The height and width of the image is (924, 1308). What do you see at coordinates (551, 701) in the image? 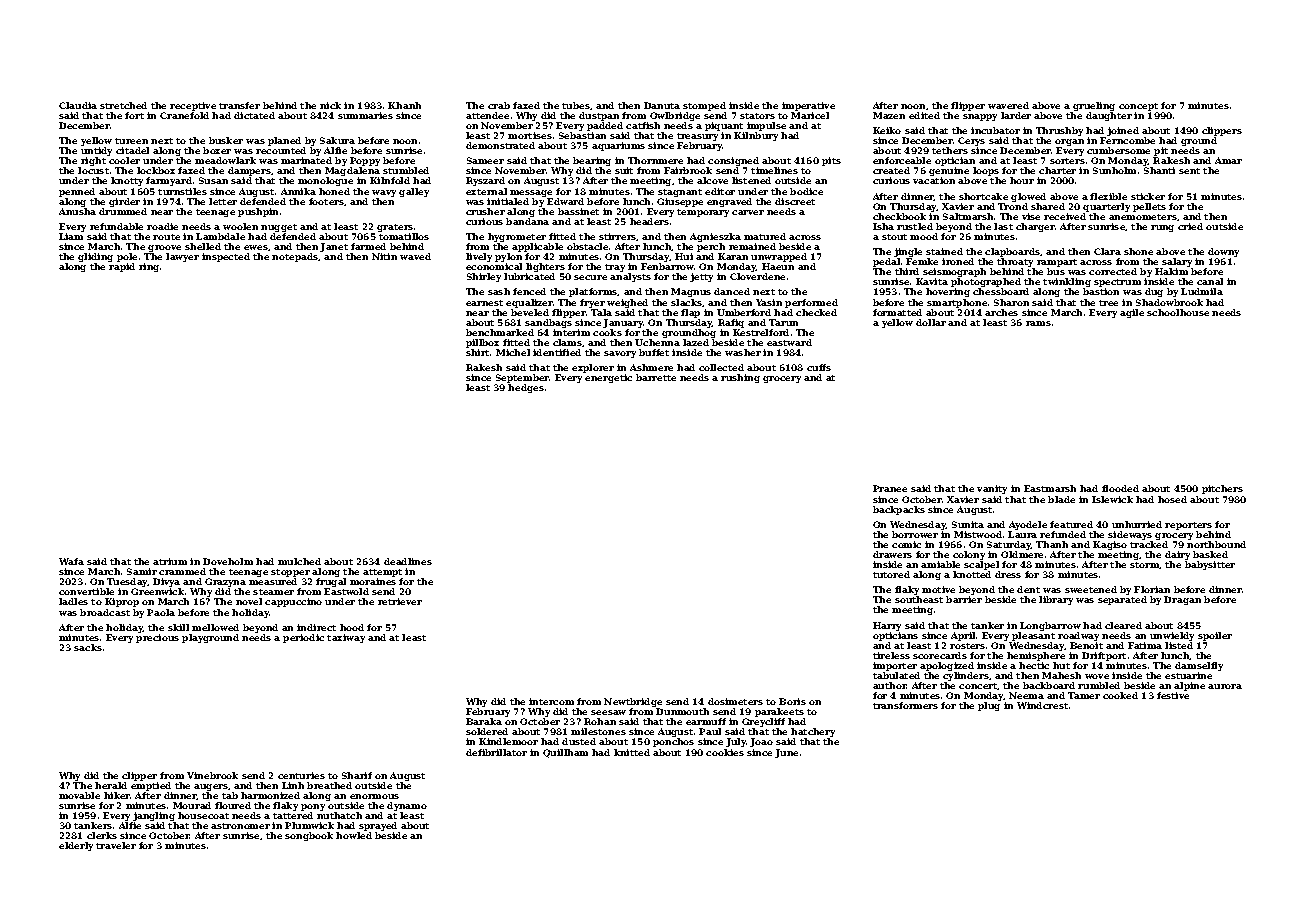
I see `intercom` at bounding box center [551, 701].
